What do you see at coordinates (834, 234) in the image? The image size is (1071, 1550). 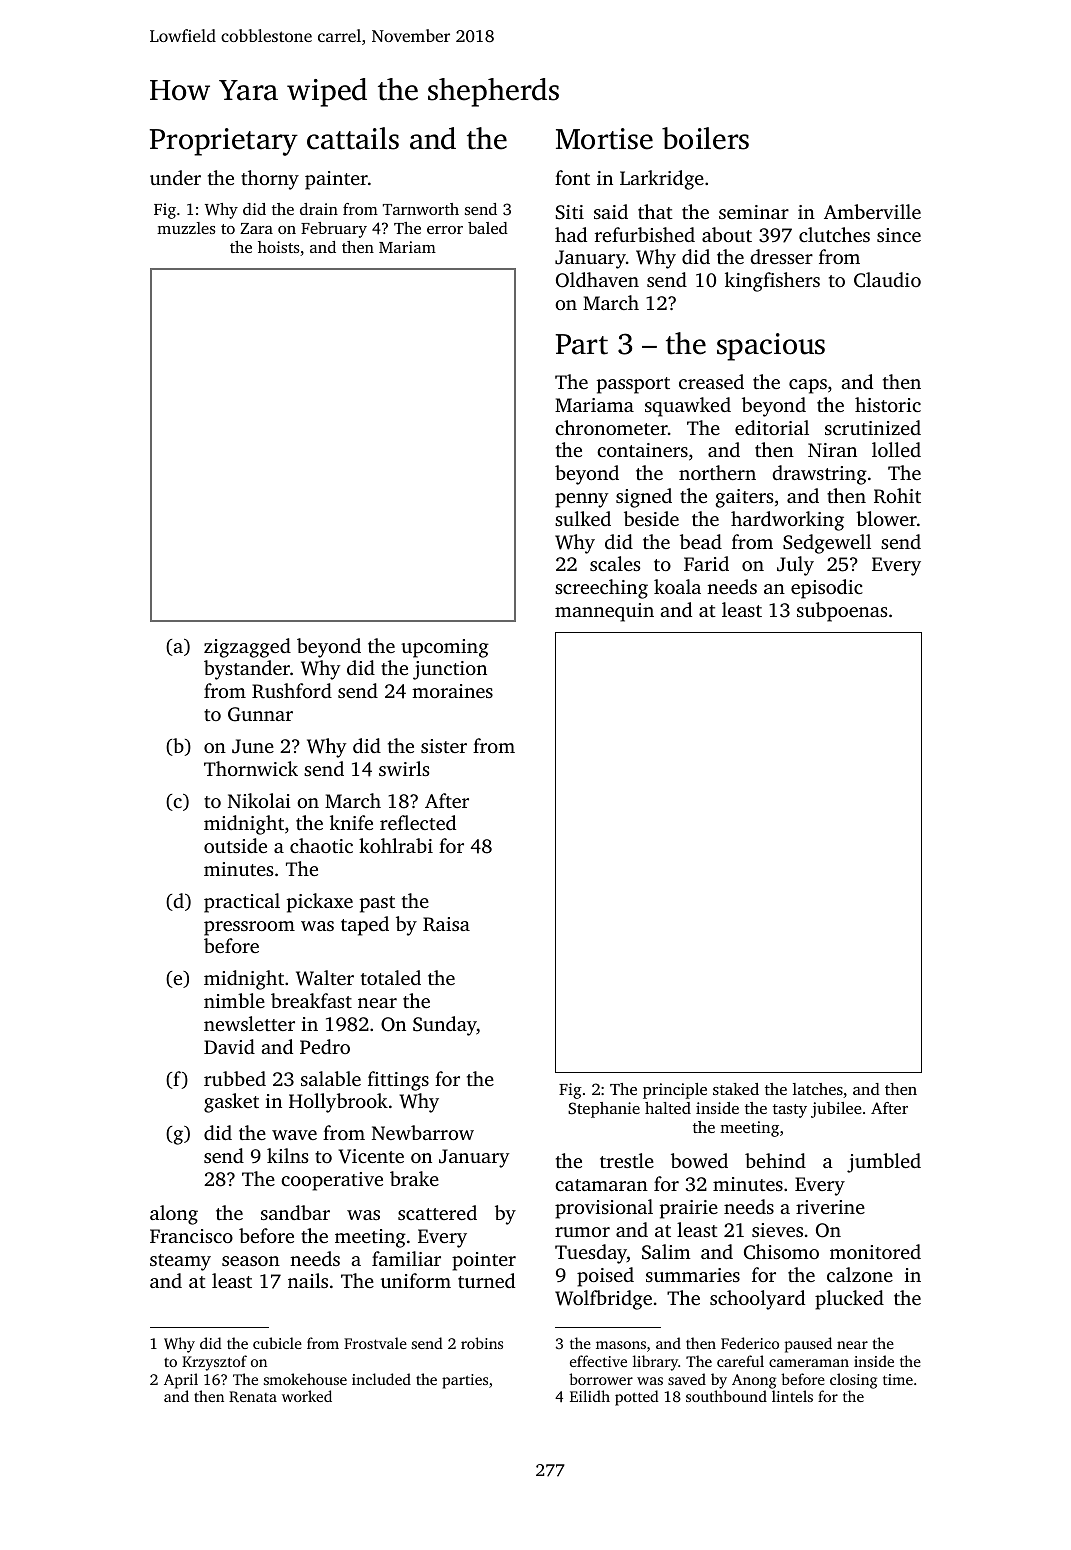 I see `clutches` at bounding box center [834, 234].
